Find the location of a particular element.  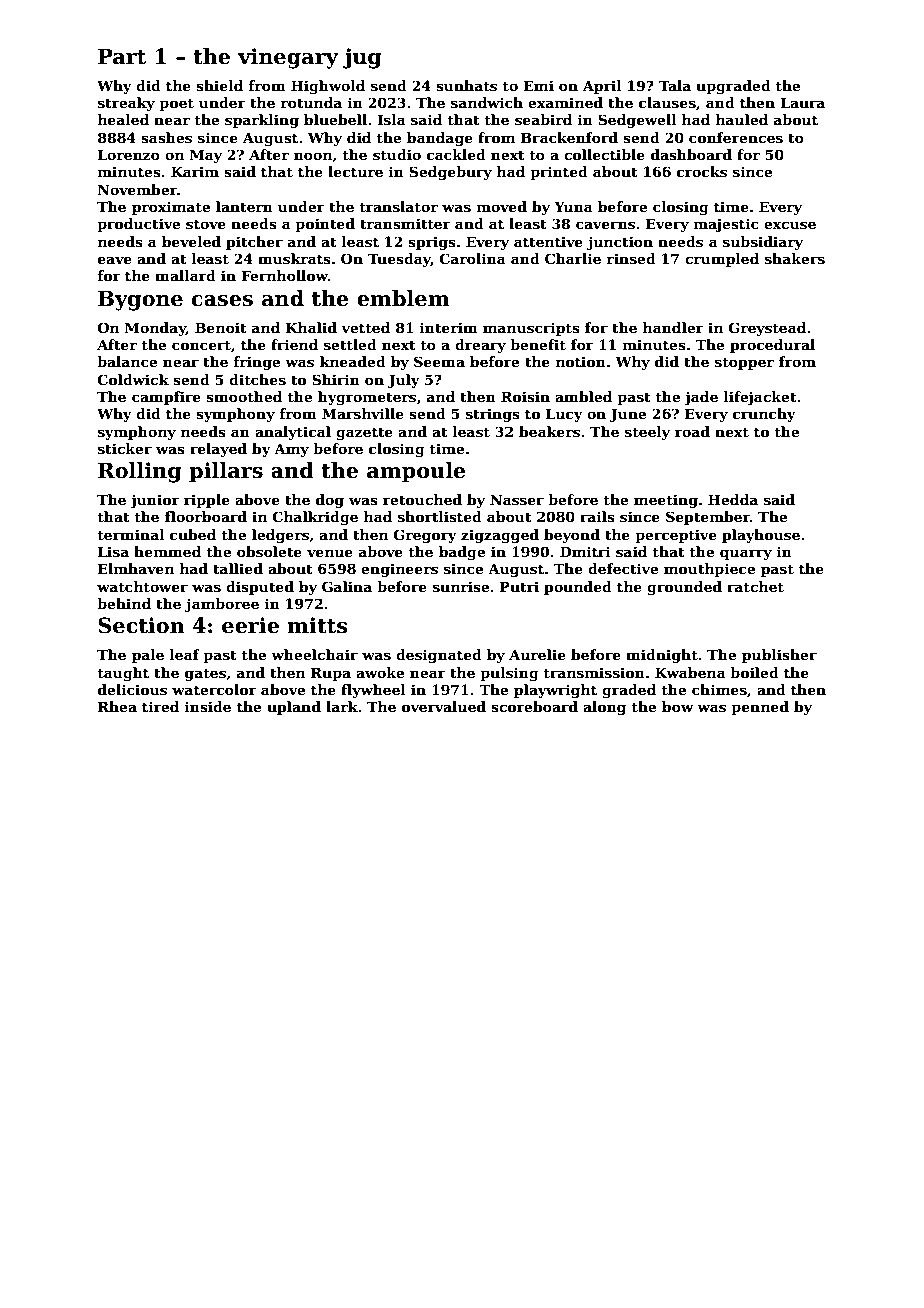

Tala is located at coordinates (675, 85).
